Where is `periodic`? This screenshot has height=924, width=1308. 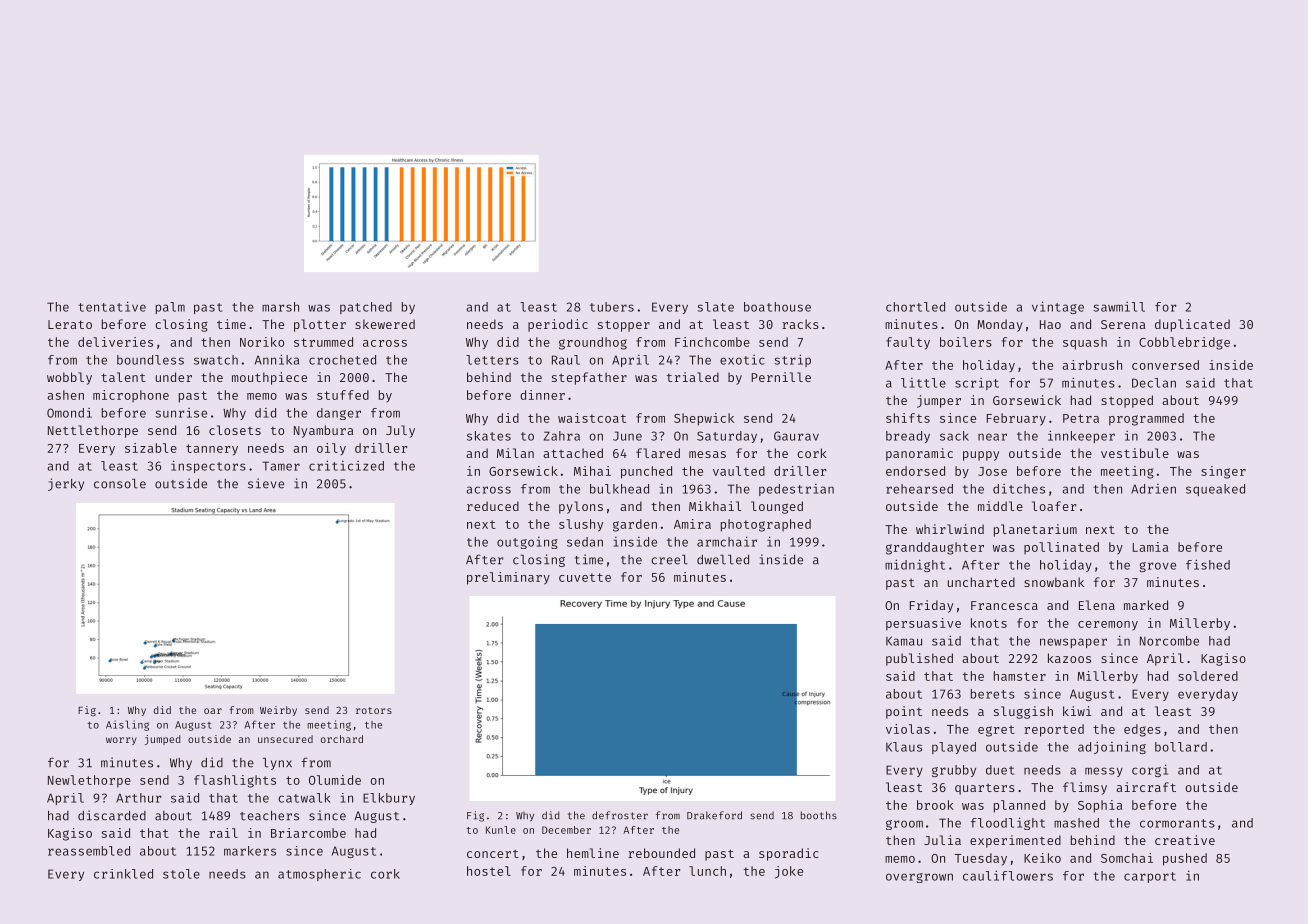 periodic is located at coordinates (558, 325).
